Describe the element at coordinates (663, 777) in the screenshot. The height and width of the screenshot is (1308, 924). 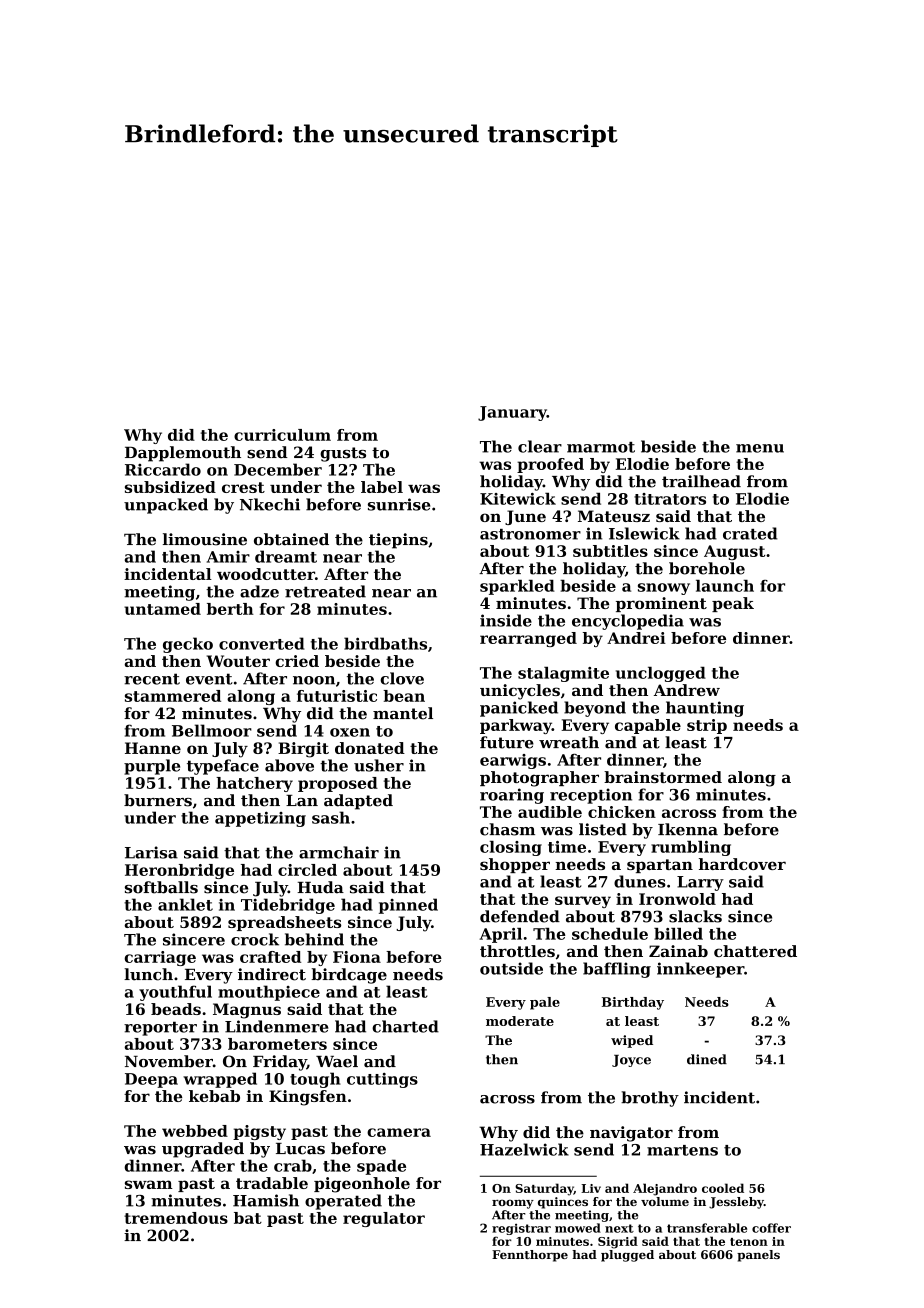
I see `brainstormed` at that location.
